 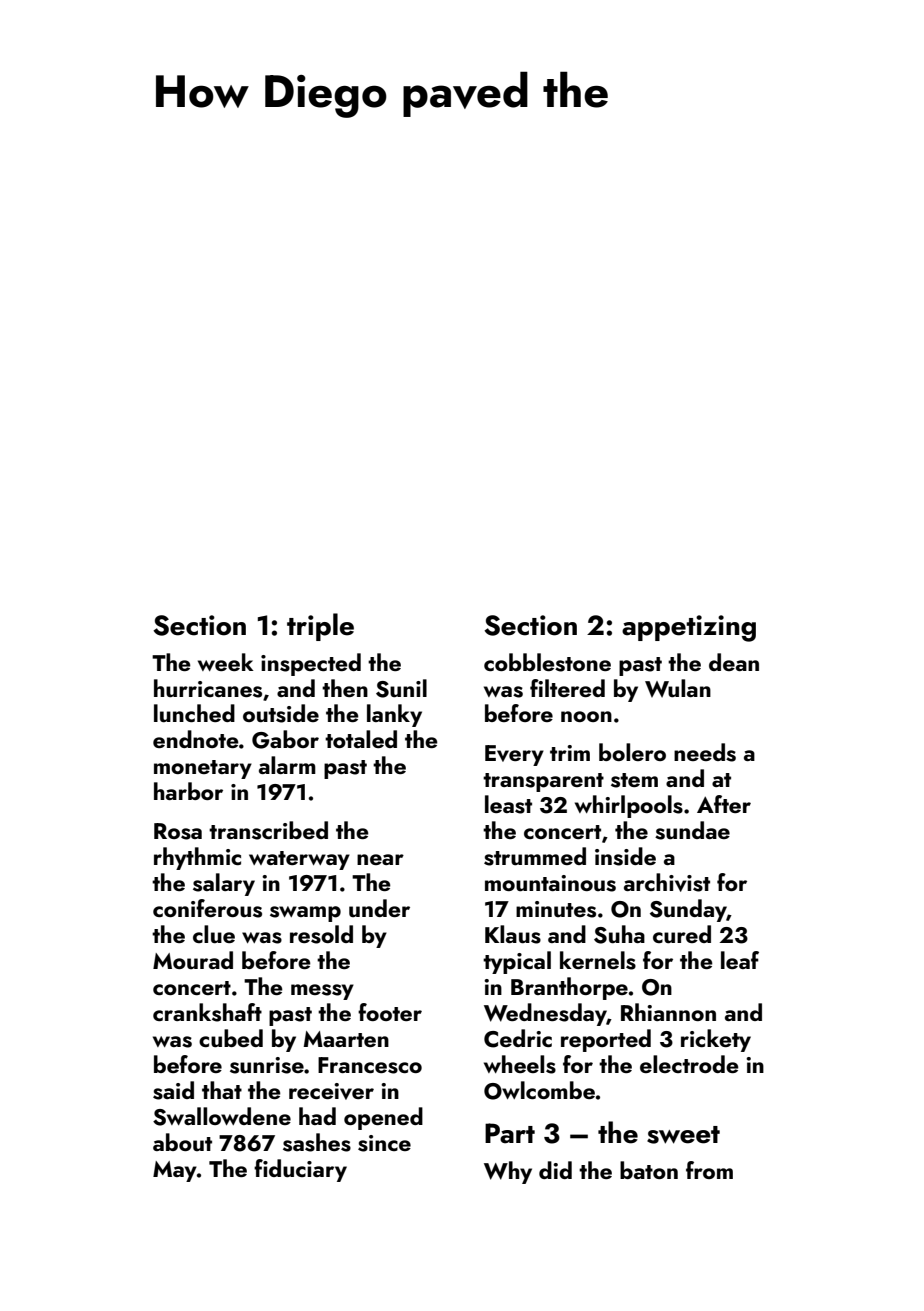 I want to click on hurricanes, so click(x=208, y=688).
